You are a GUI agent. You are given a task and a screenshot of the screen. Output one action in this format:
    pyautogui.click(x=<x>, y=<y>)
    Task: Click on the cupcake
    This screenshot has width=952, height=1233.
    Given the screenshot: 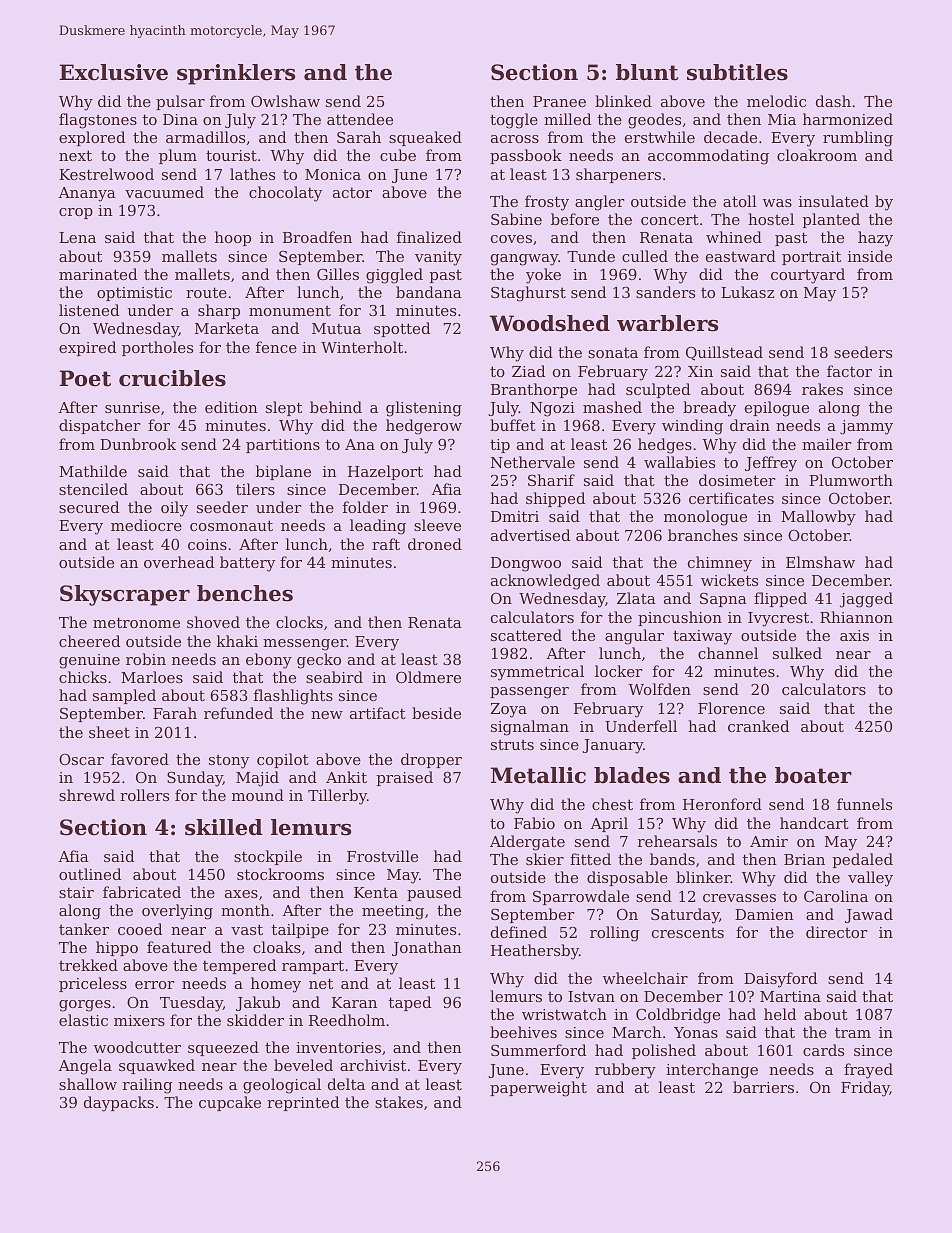 What is the action you would take?
    pyautogui.click(x=230, y=1103)
